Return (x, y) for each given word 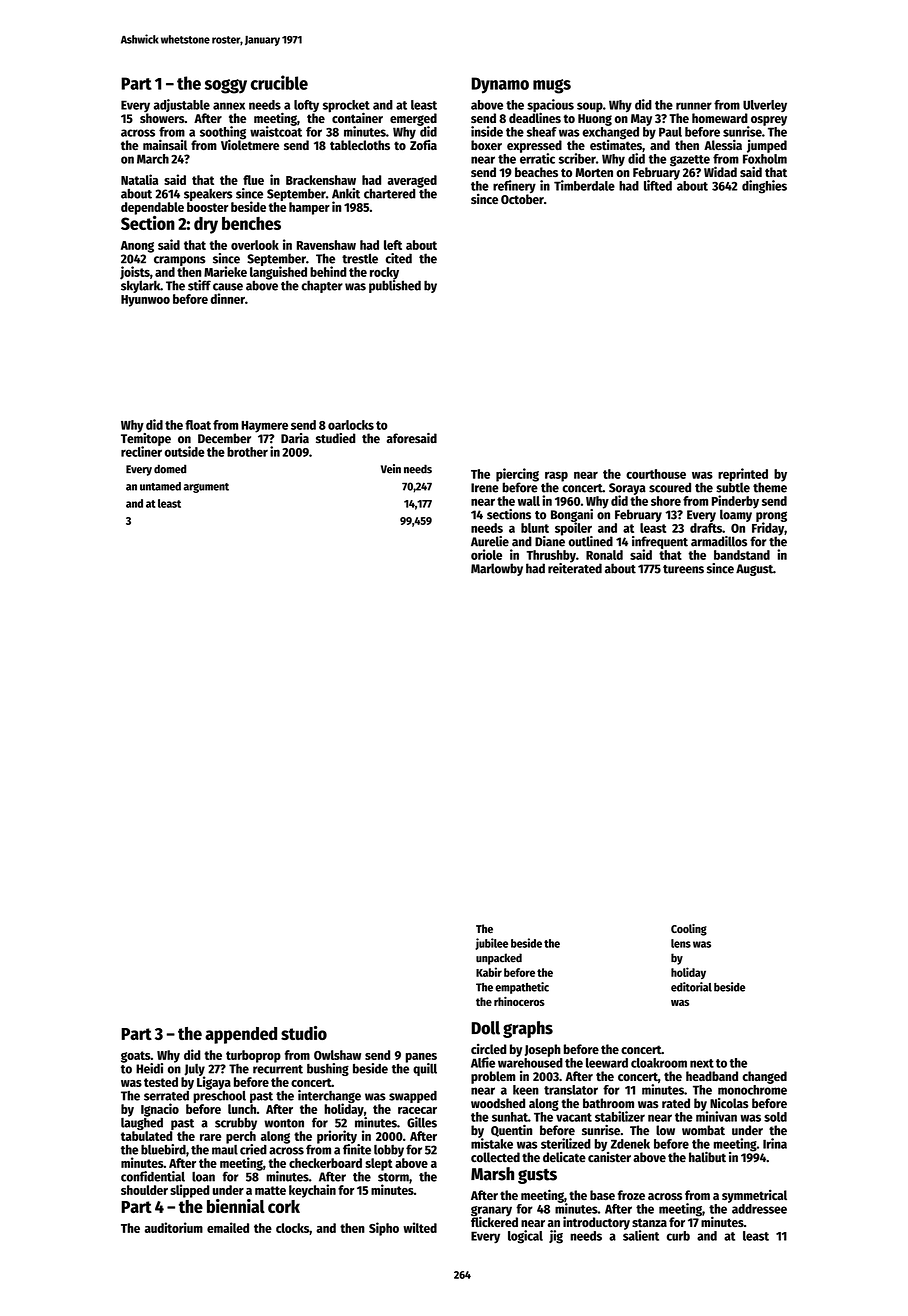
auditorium (174, 1227)
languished (278, 273)
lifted (658, 185)
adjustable (182, 105)
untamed (160, 486)
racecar (417, 1110)
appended (241, 1035)
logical (525, 1237)
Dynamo (500, 85)
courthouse (656, 474)
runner (694, 106)
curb (678, 1236)
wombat (703, 1130)
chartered (390, 194)
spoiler (573, 529)
